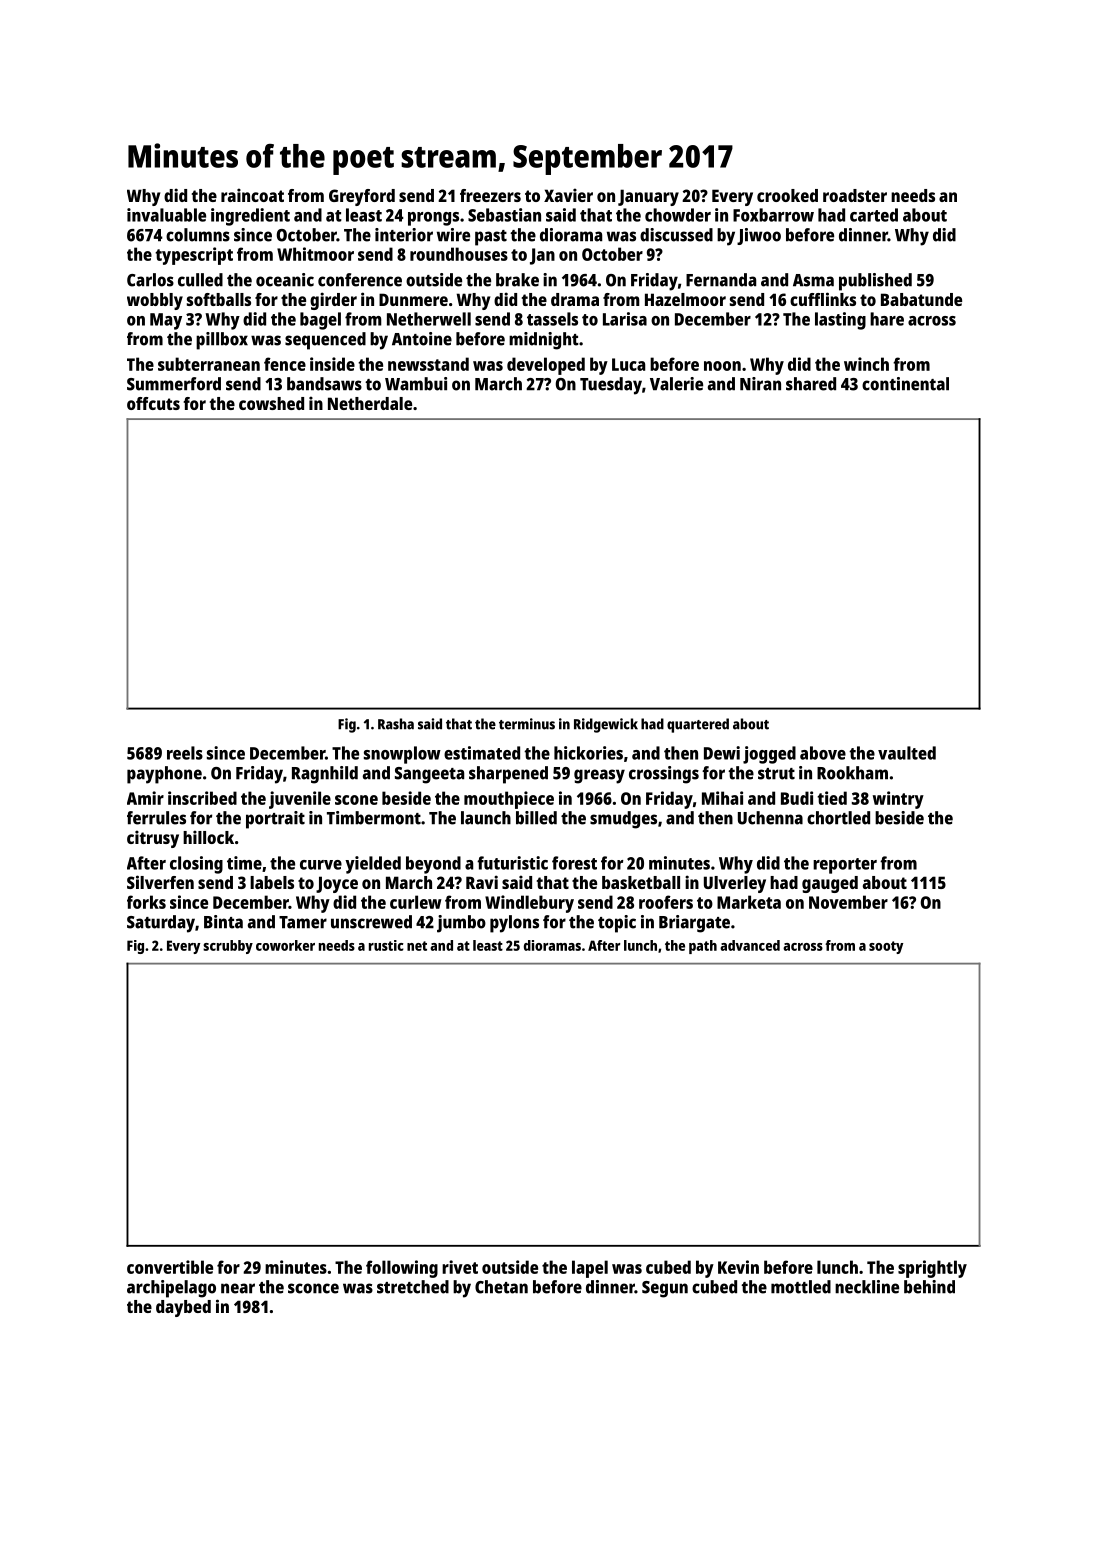 The height and width of the document is (1566, 1107). What do you see at coordinates (170, 1267) in the document?
I see `convertible` at bounding box center [170, 1267].
